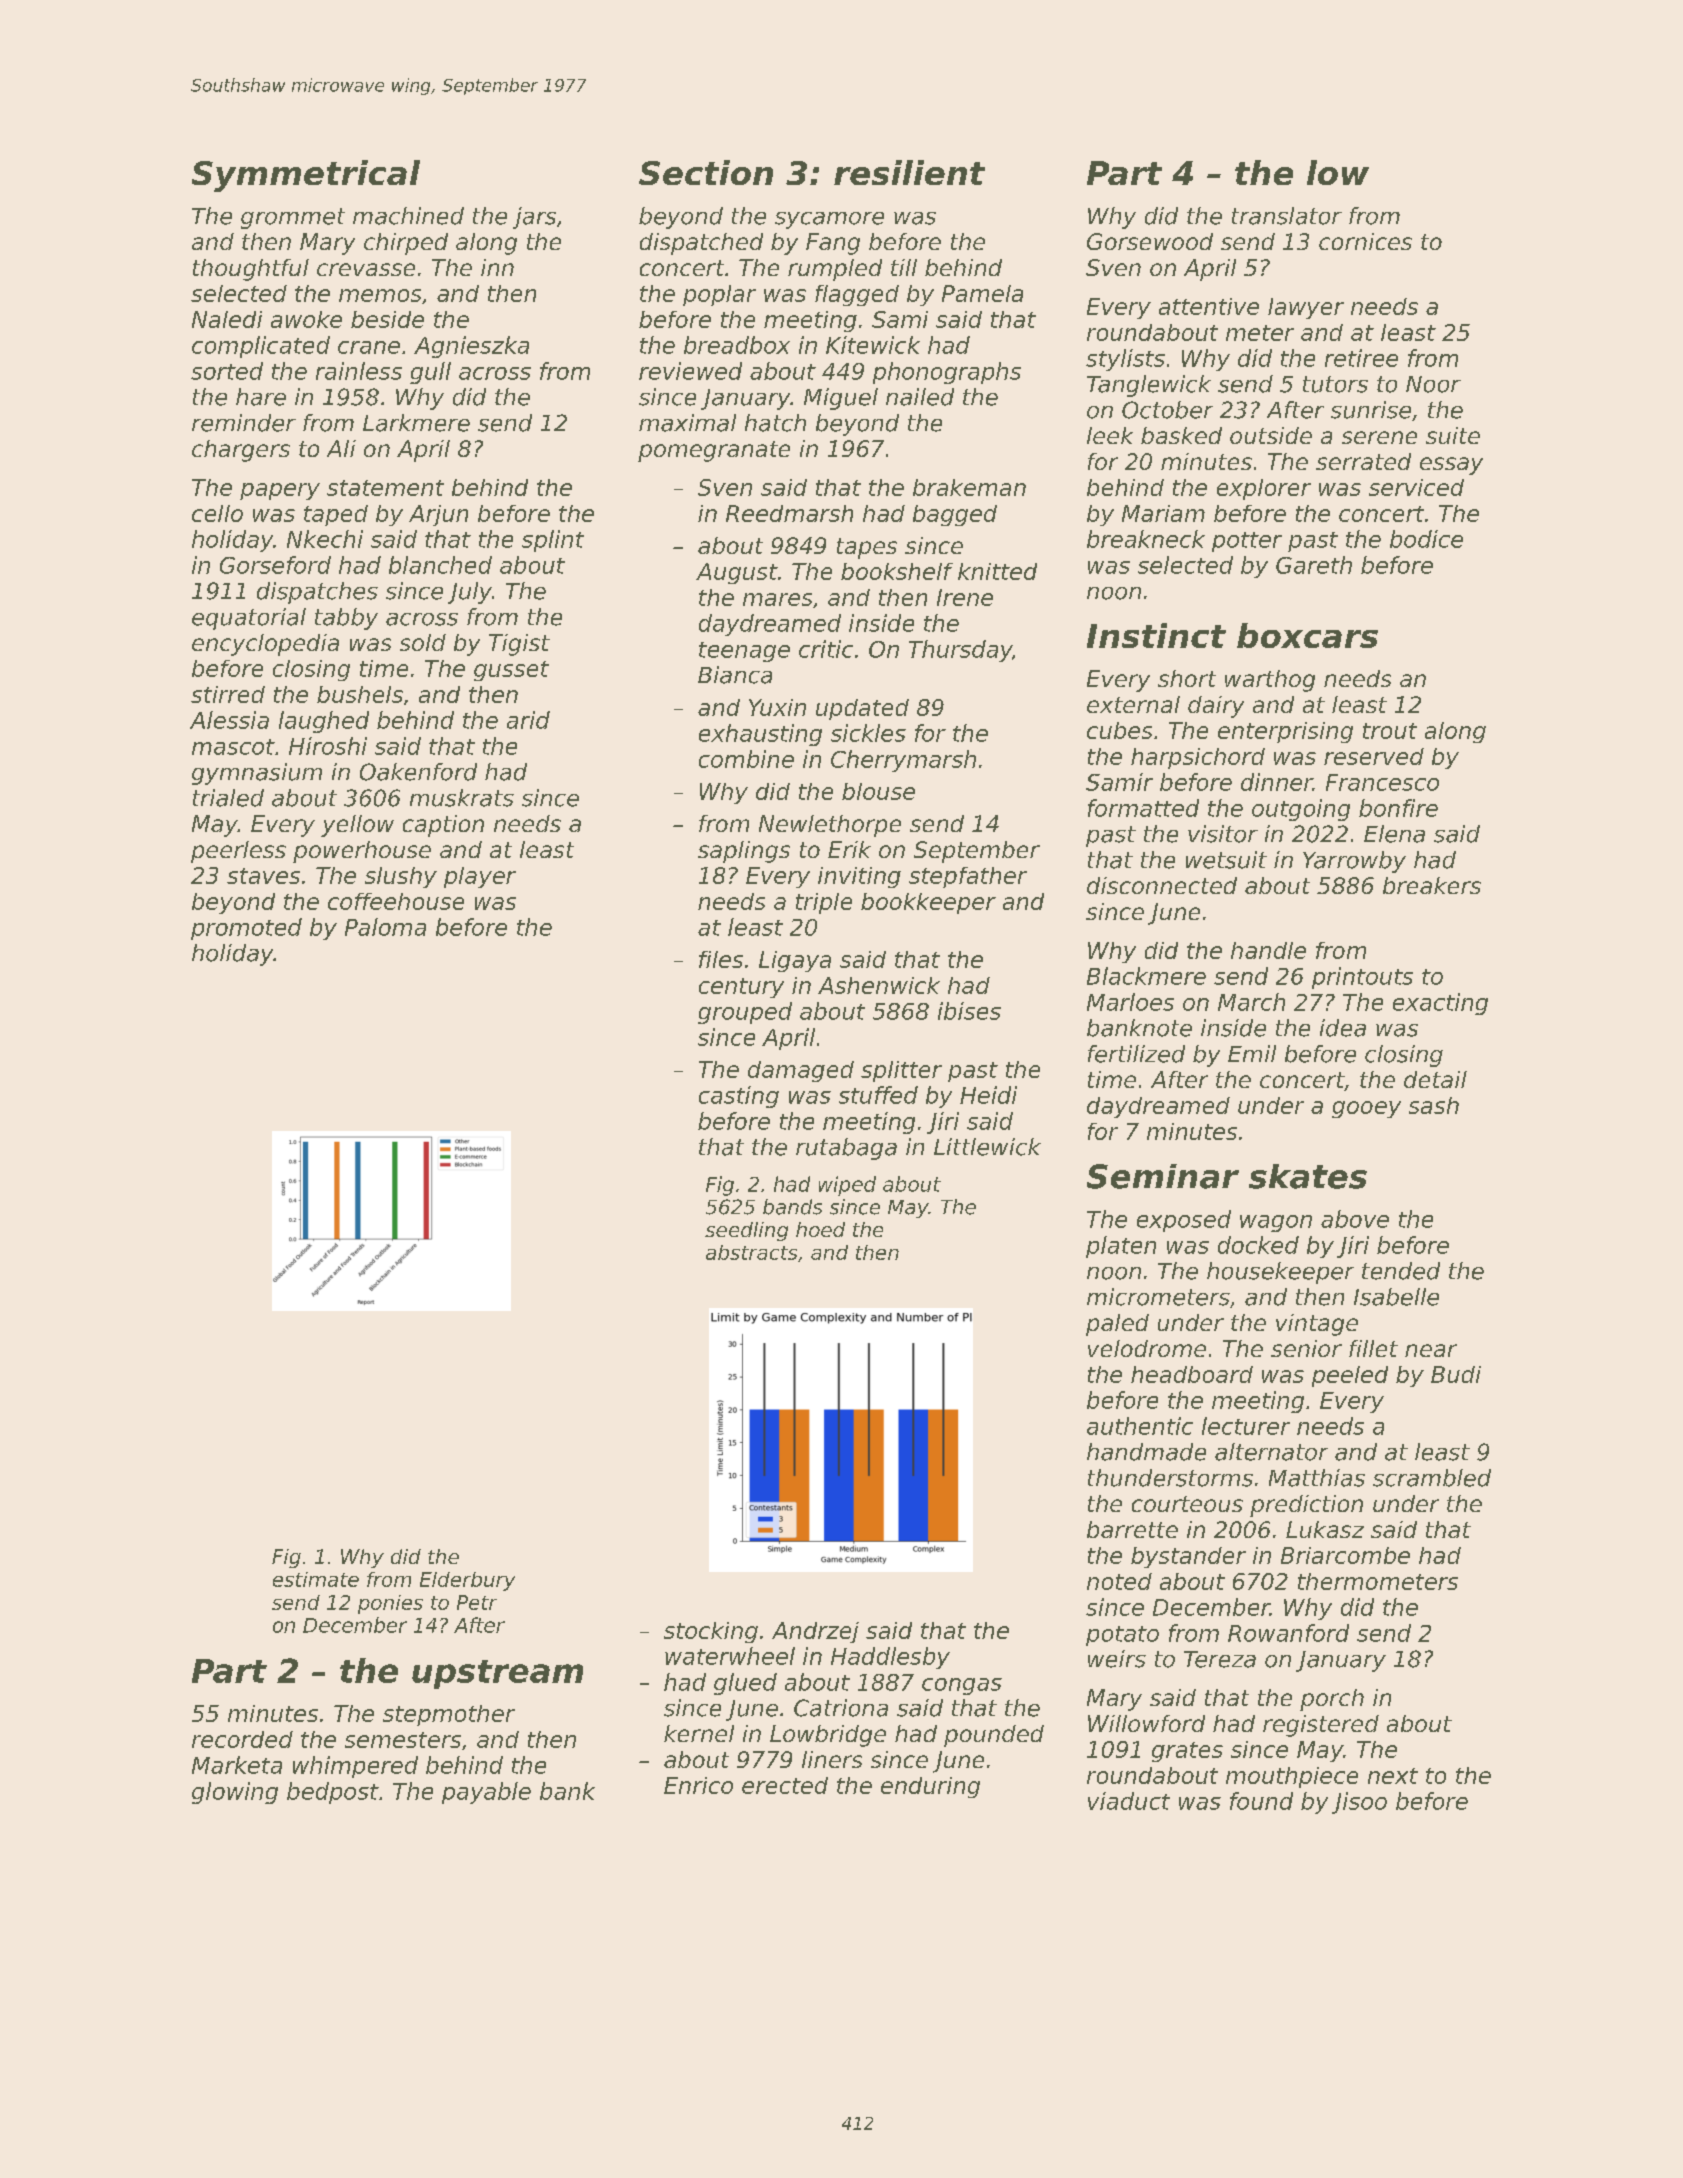 Image resolution: width=1683 pixels, height=2178 pixels. Describe the element at coordinates (706, 172) in the page. I see `Section` at that location.
